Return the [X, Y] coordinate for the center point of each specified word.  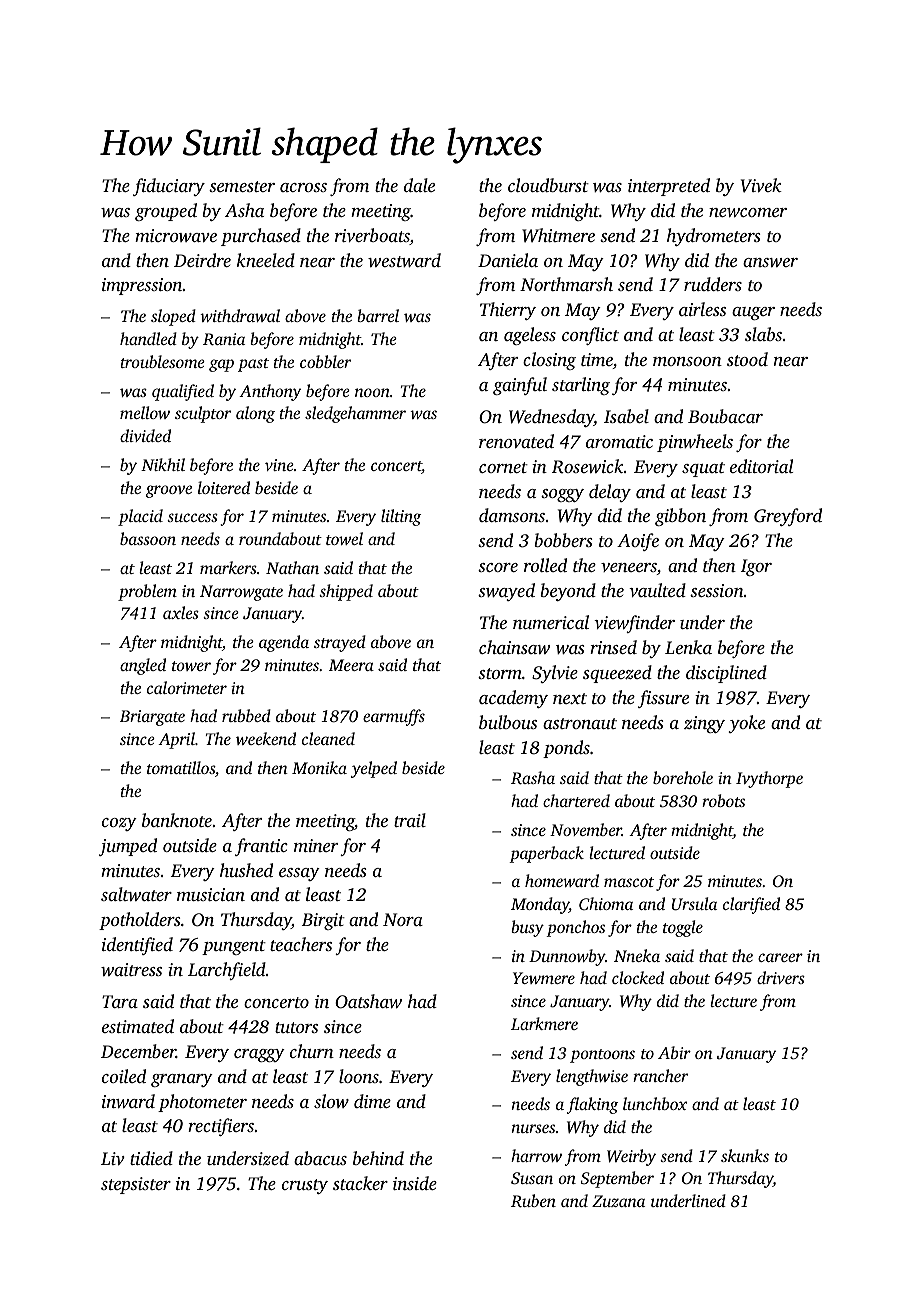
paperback [546, 854]
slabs [763, 334]
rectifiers [221, 1127]
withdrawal [240, 315]
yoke [746, 724]
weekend [266, 738]
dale [419, 185]
